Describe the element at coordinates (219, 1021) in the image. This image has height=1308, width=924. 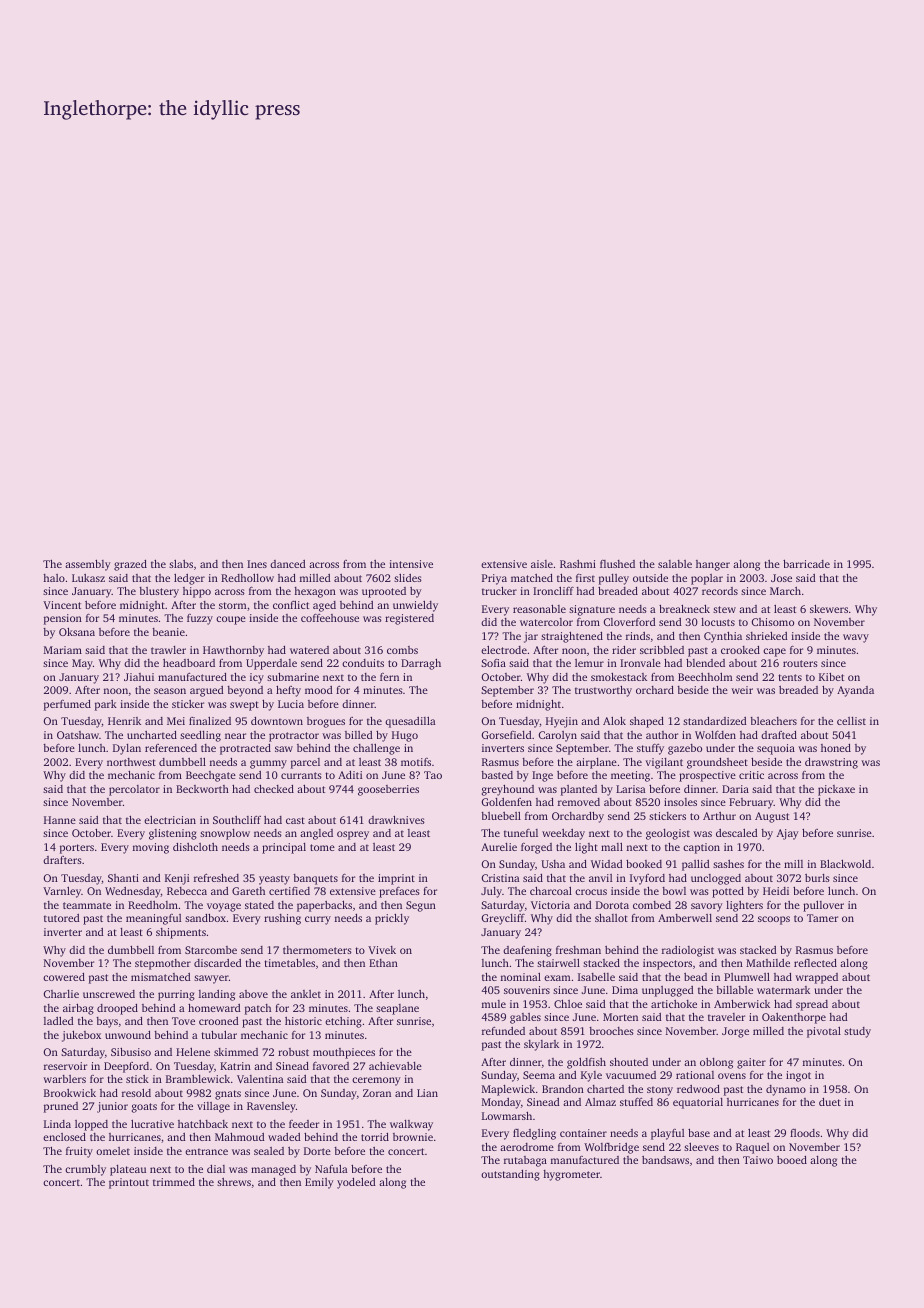
I see `crooned` at that location.
